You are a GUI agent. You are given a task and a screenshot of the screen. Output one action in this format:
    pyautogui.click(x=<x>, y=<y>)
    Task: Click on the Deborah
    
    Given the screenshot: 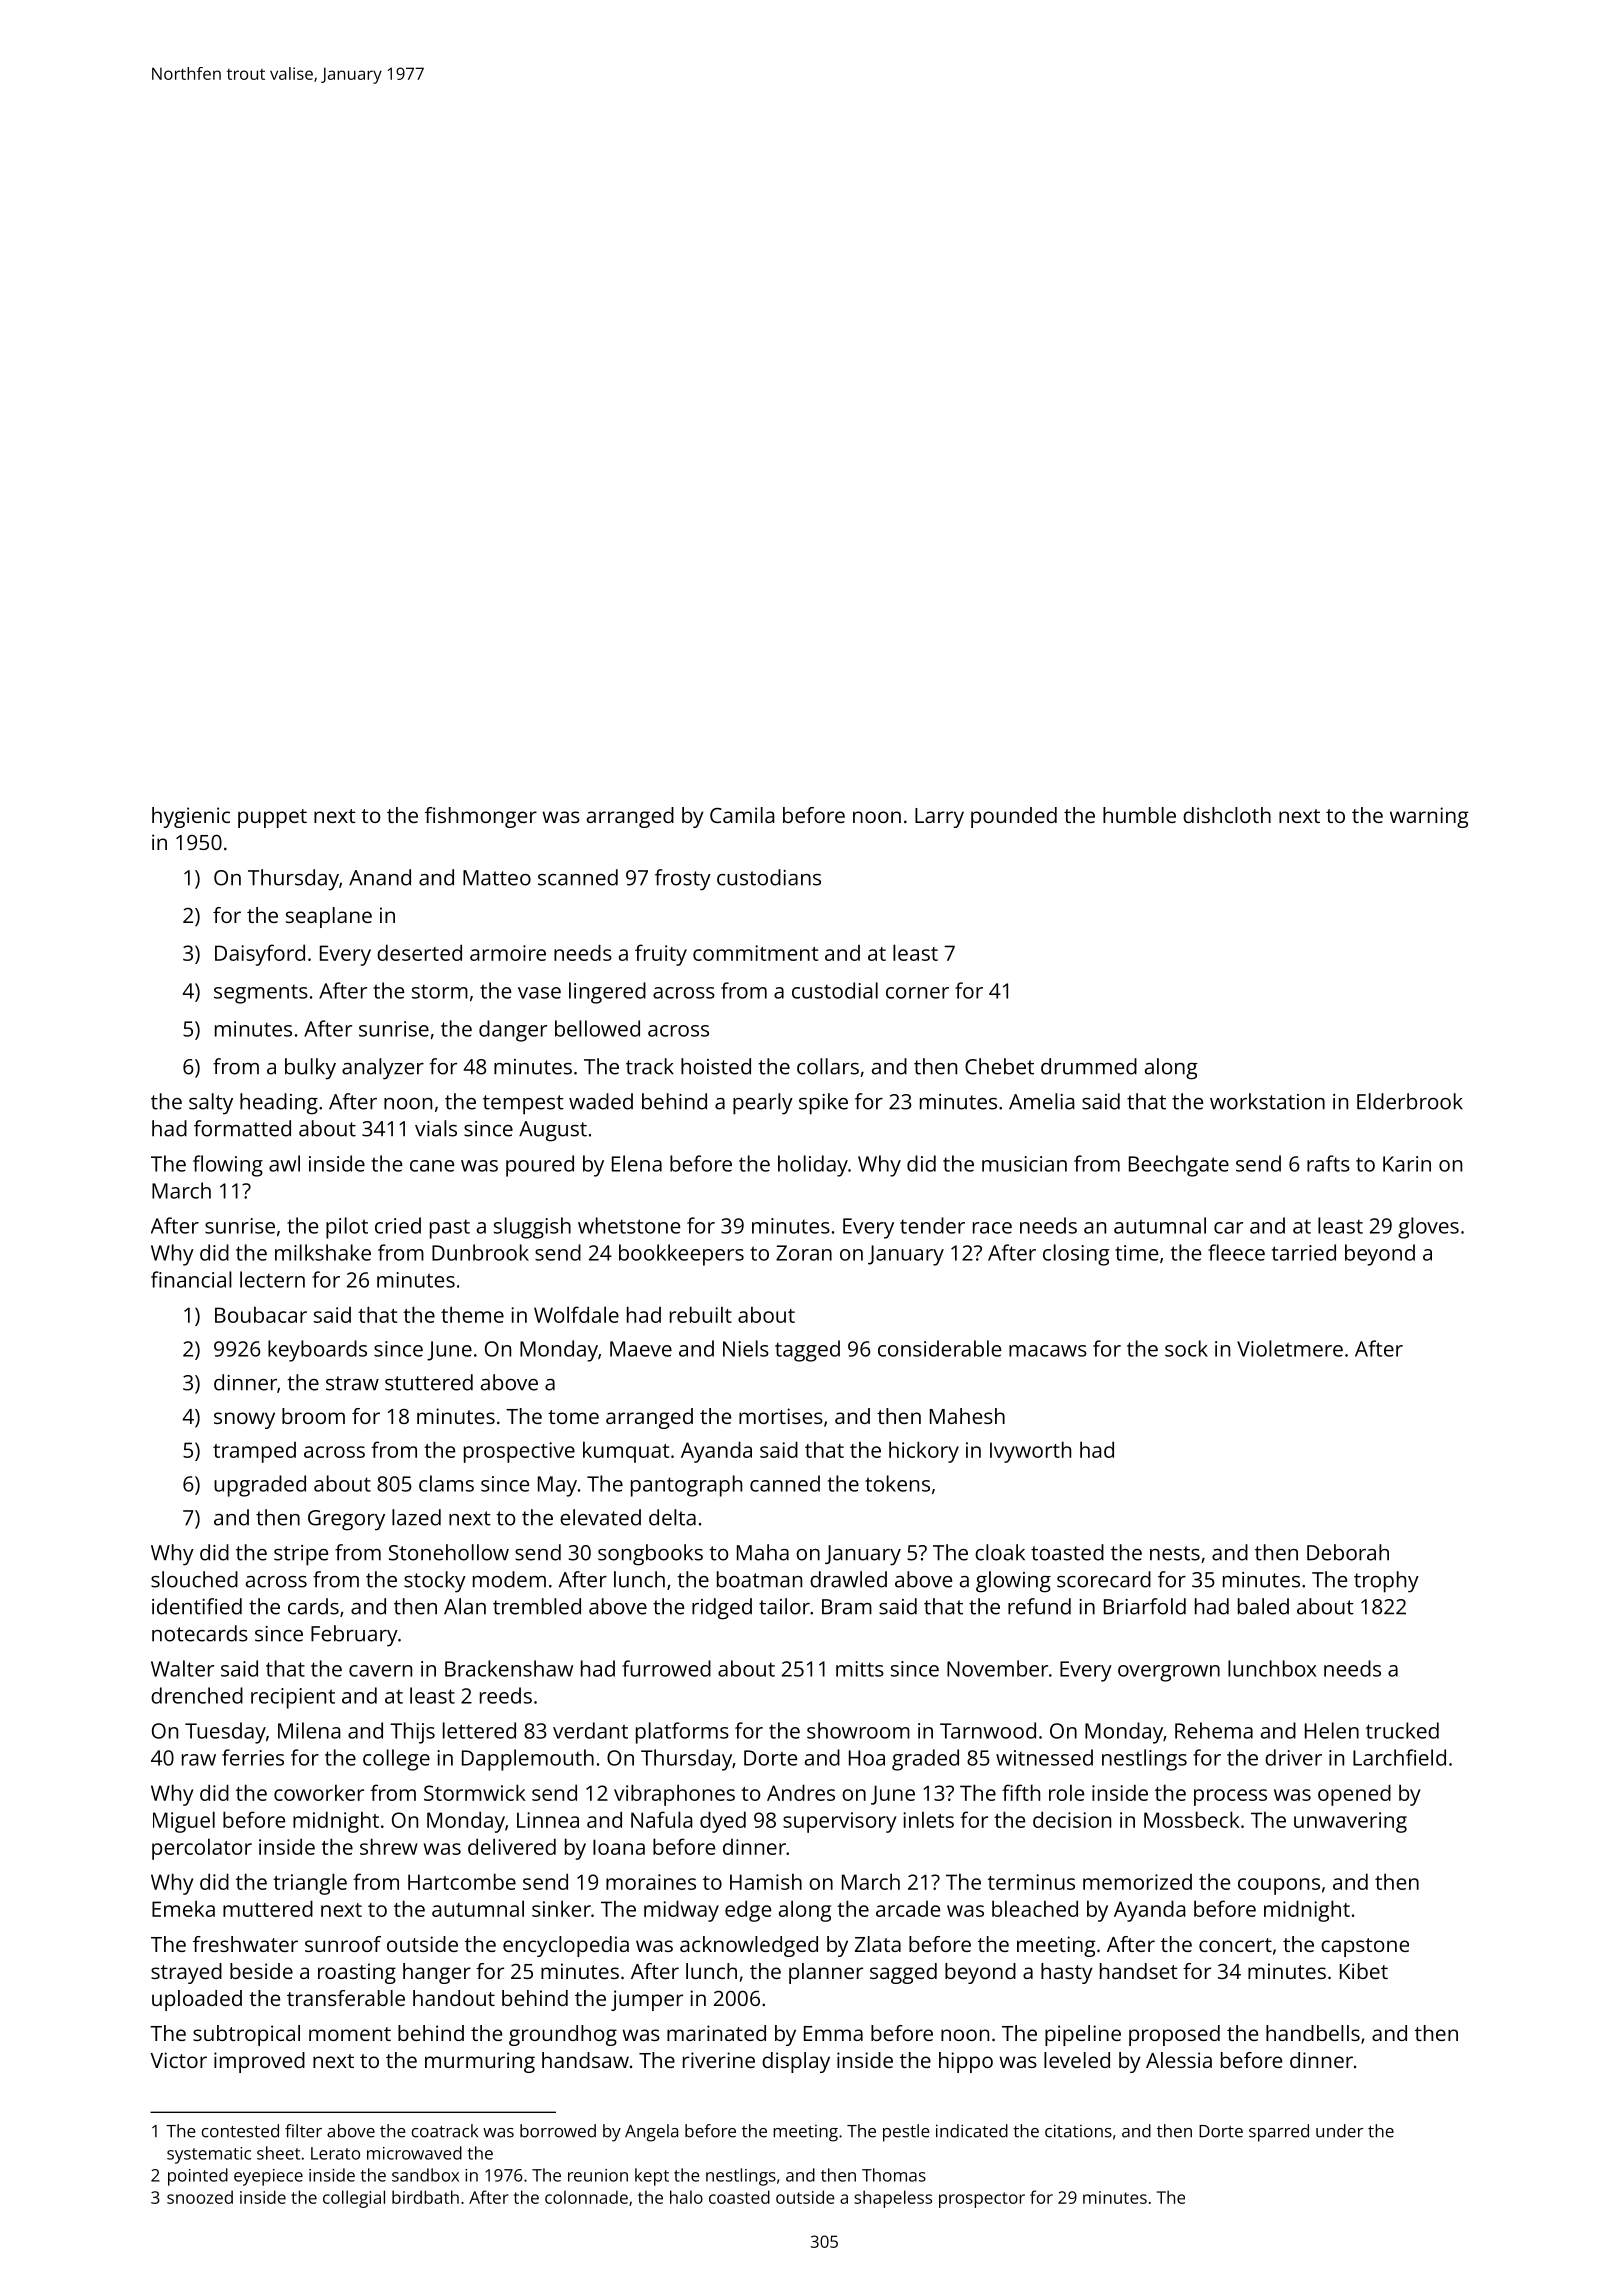 What is the action you would take?
    pyautogui.click(x=1348, y=1552)
